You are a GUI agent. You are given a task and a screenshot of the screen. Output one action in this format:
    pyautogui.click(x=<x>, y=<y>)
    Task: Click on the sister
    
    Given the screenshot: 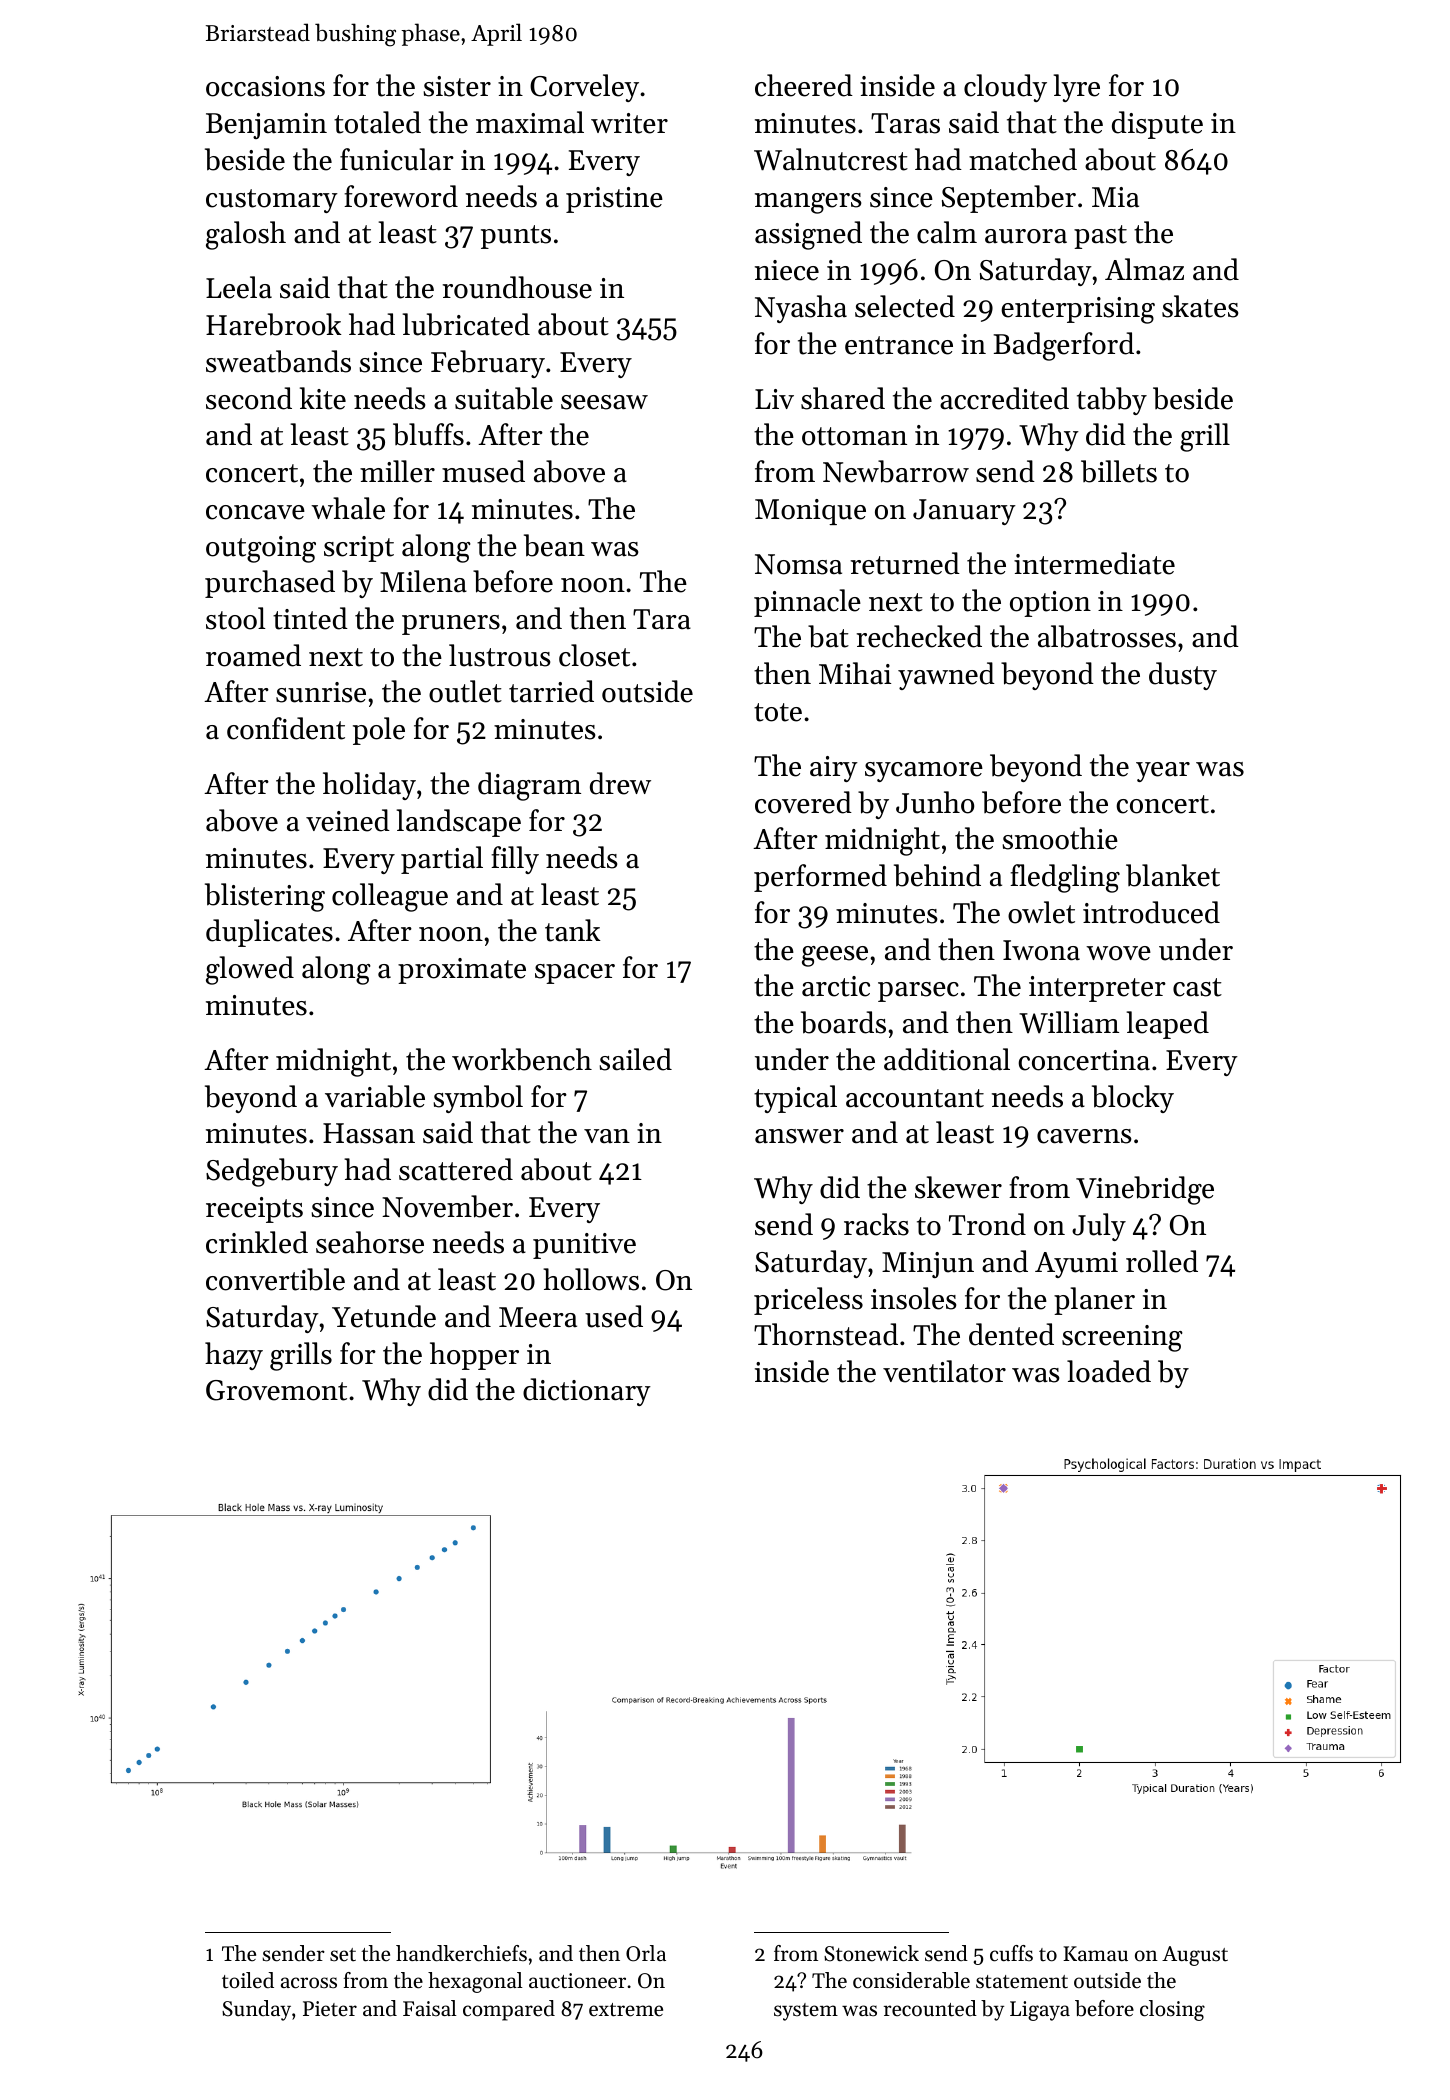 What is the action you would take?
    pyautogui.click(x=457, y=86)
